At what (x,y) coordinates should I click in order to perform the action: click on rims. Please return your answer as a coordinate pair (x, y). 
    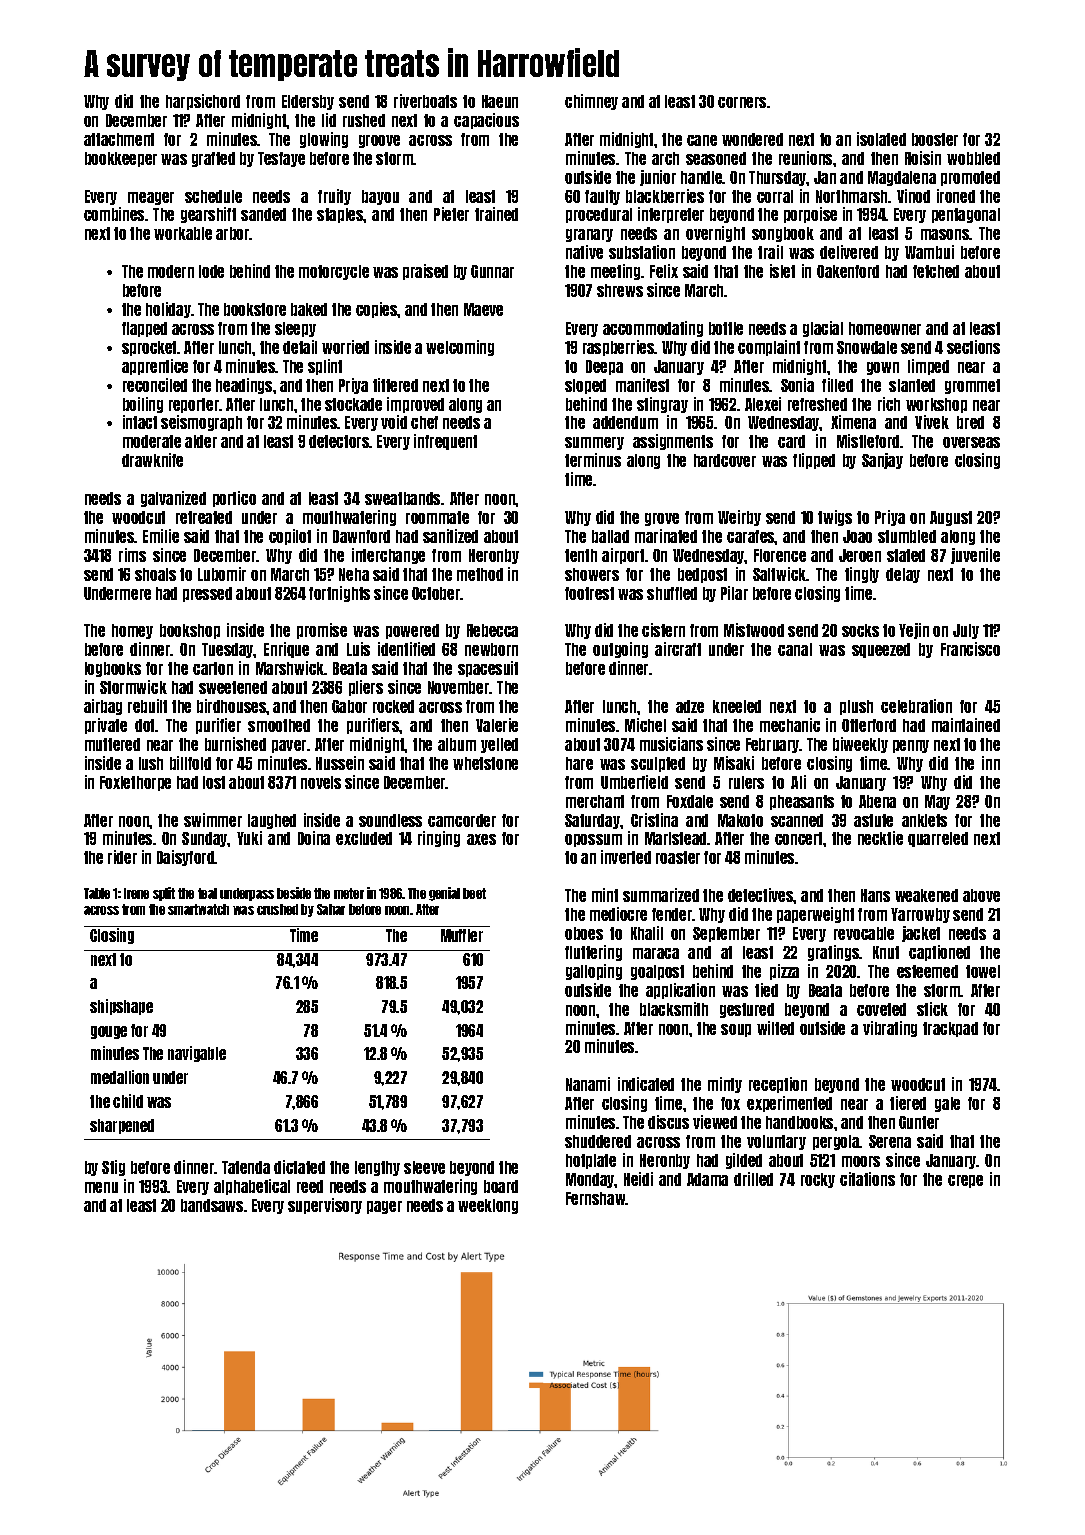
    Looking at the image, I should click on (132, 555).
